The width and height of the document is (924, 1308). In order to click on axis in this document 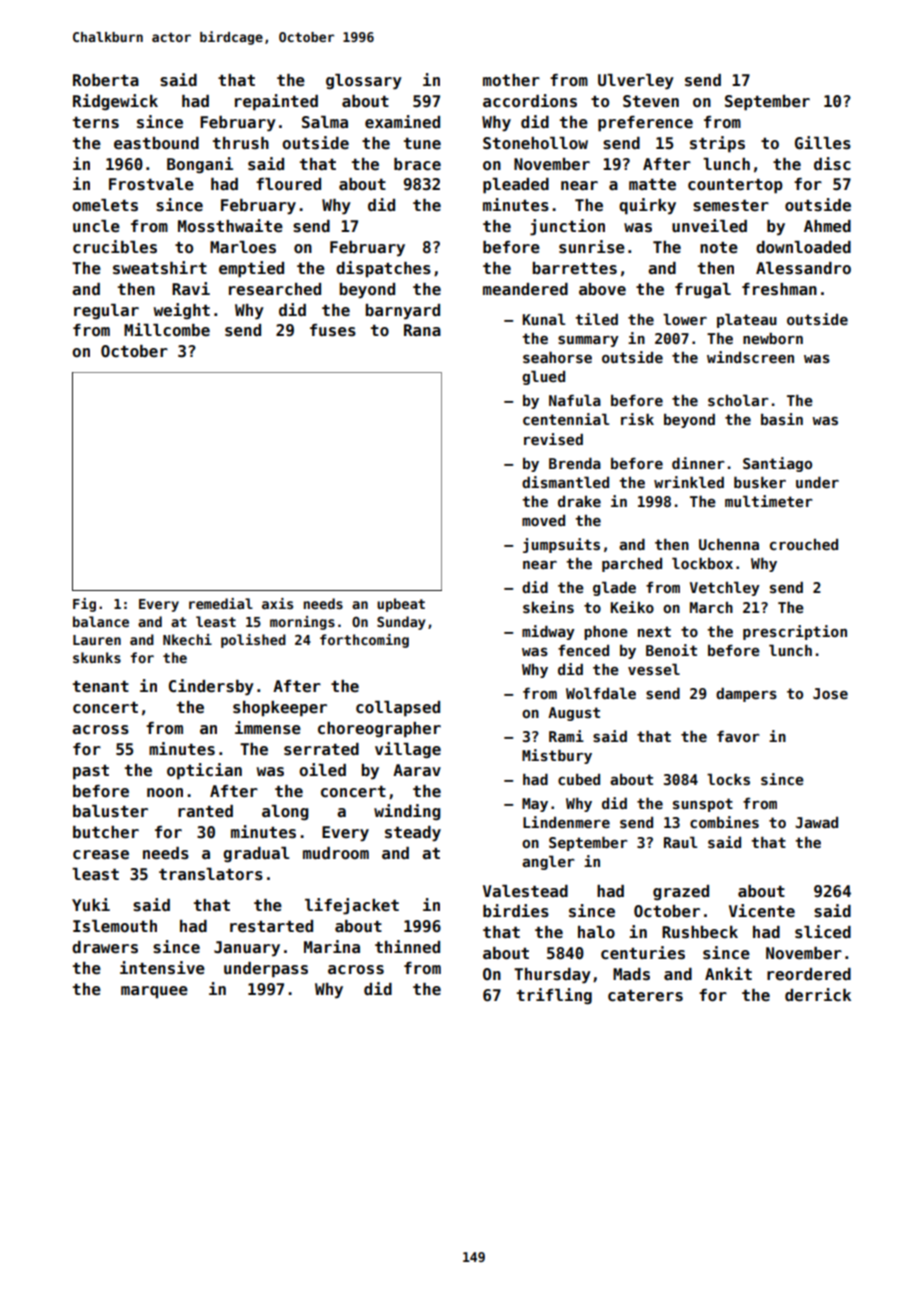, I will do `click(277, 603)`.
